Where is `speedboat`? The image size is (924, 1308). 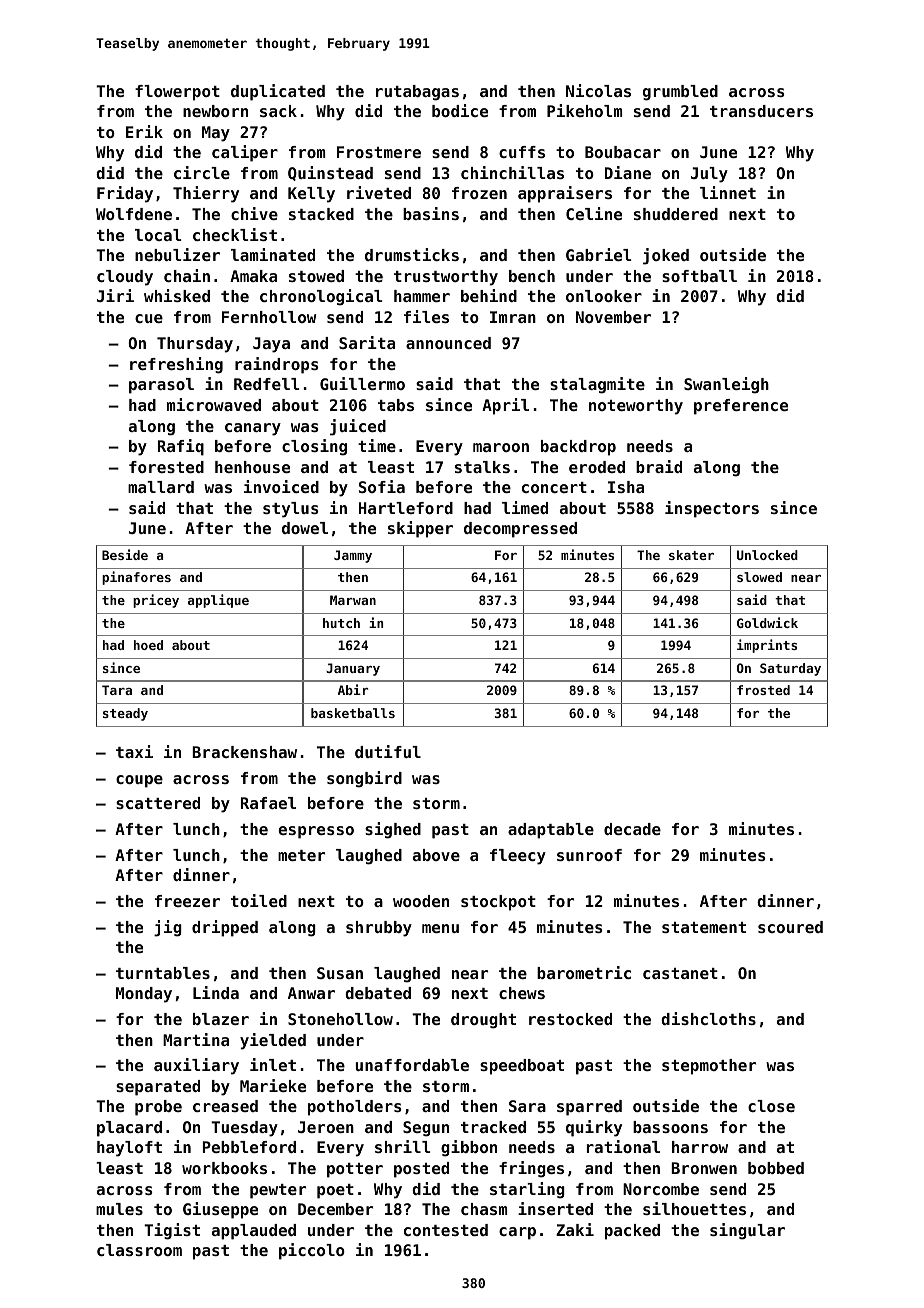 speedboat is located at coordinates (522, 1067).
